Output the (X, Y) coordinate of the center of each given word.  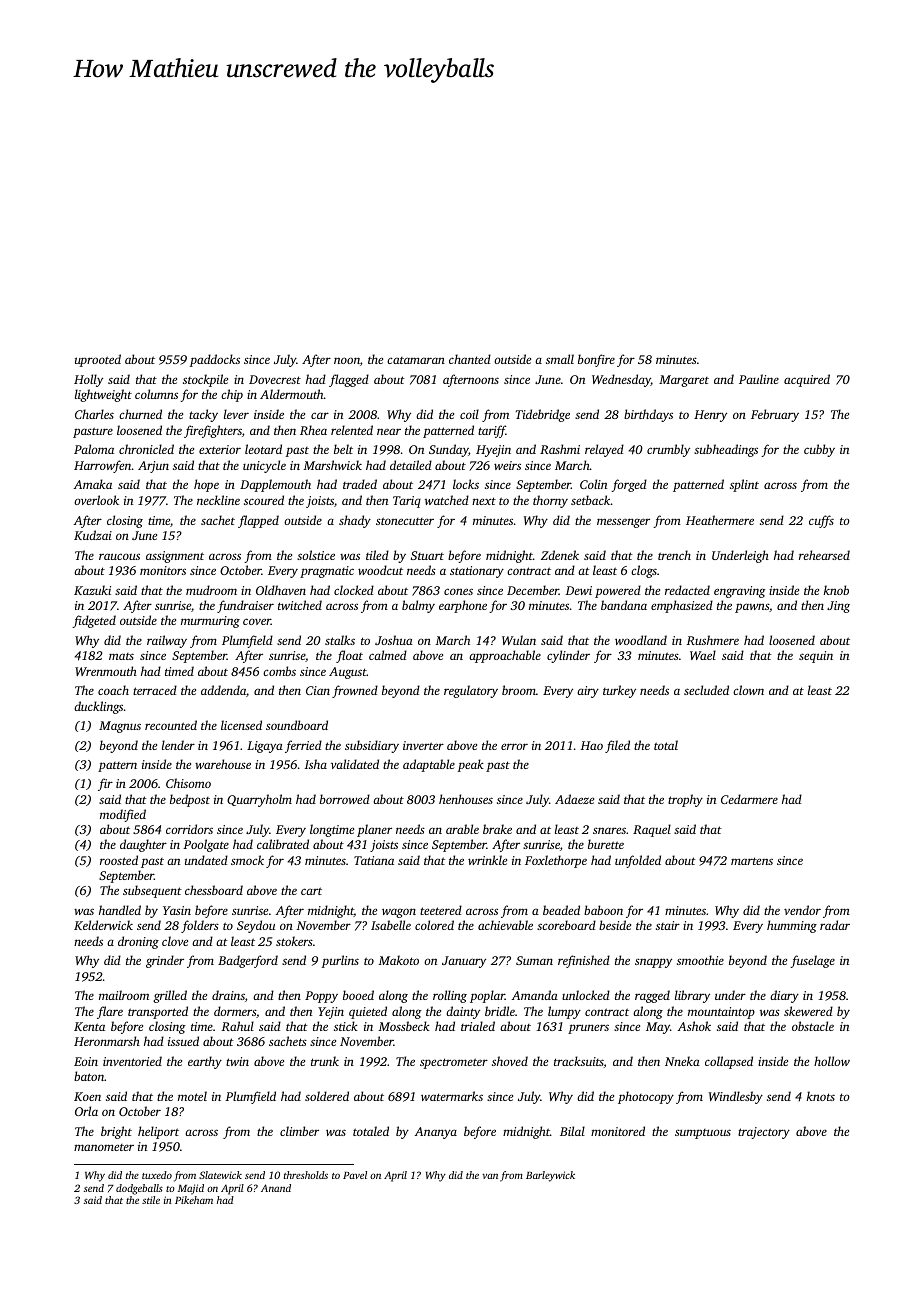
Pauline (759, 379)
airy (588, 692)
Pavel (355, 1175)
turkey (619, 691)
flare (110, 1012)
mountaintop (721, 1013)
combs (279, 671)
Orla (86, 1111)
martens (752, 861)
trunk (325, 1061)
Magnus (120, 727)
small (560, 359)
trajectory (764, 1133)
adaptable (429, 765)
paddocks (215, 360)
